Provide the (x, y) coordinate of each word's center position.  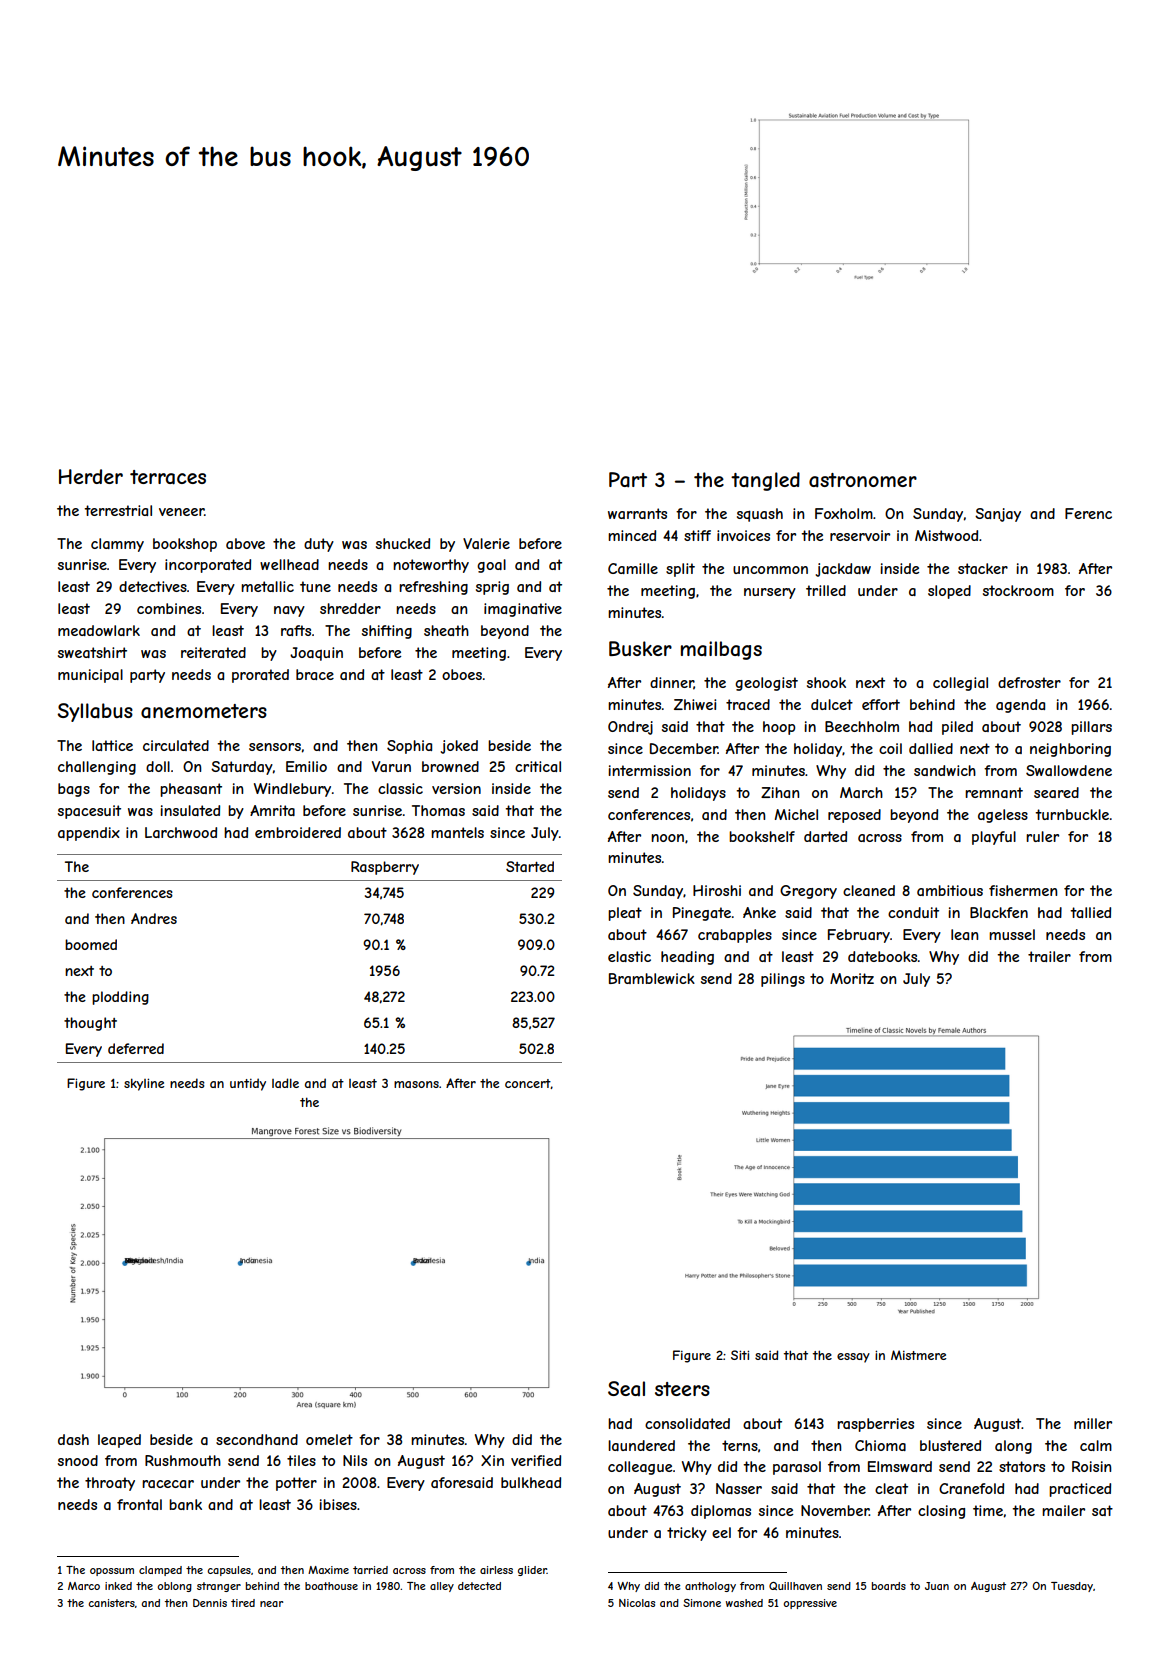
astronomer (863, 480)
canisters (111, 1603)
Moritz (852, 978)
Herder (91, 476)
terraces (168, 477)
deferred (136, 1048)
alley (442, 1587)
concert (528, 1084)
